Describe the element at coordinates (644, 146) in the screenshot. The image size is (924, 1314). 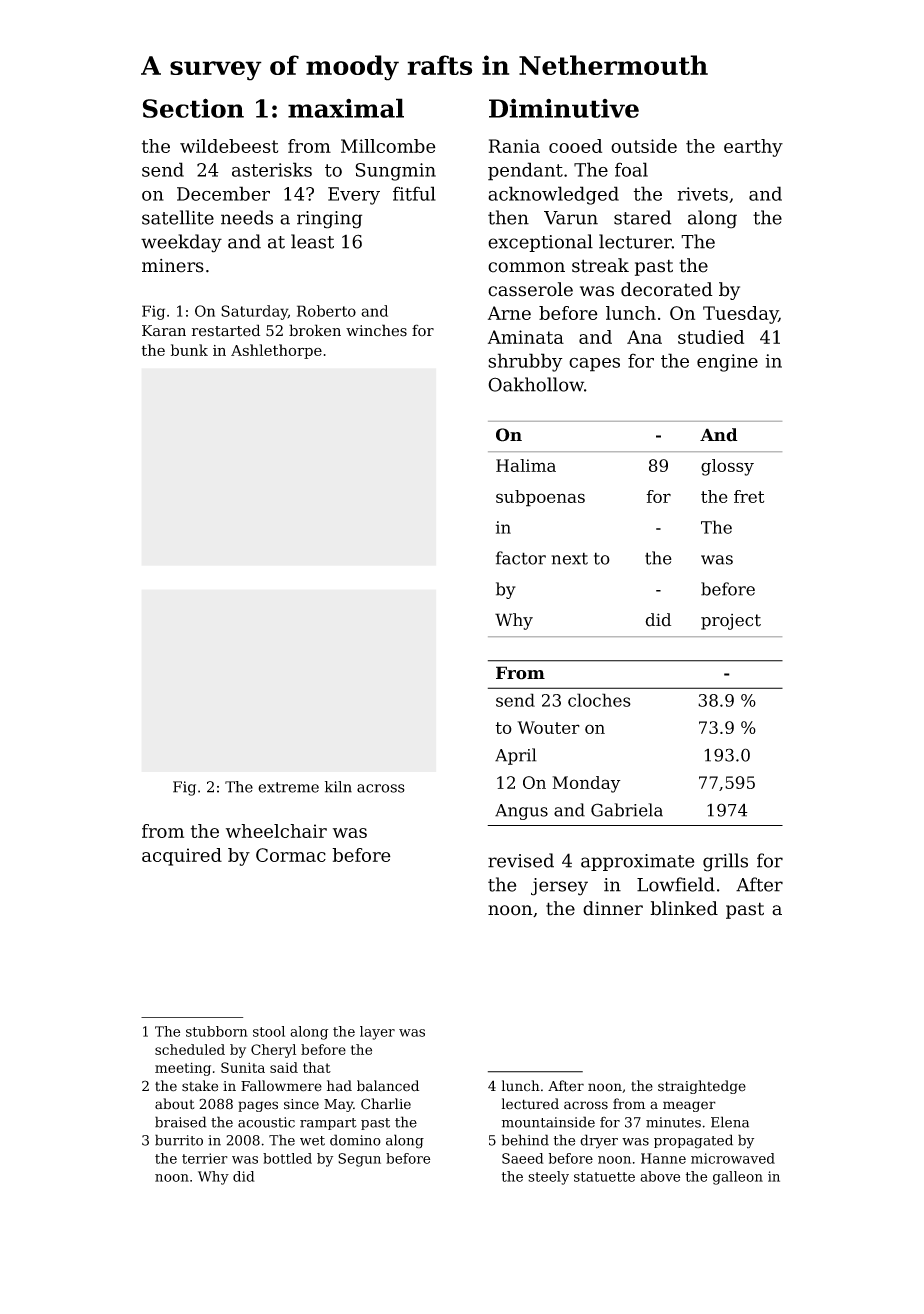
I see `outside` at that location.
